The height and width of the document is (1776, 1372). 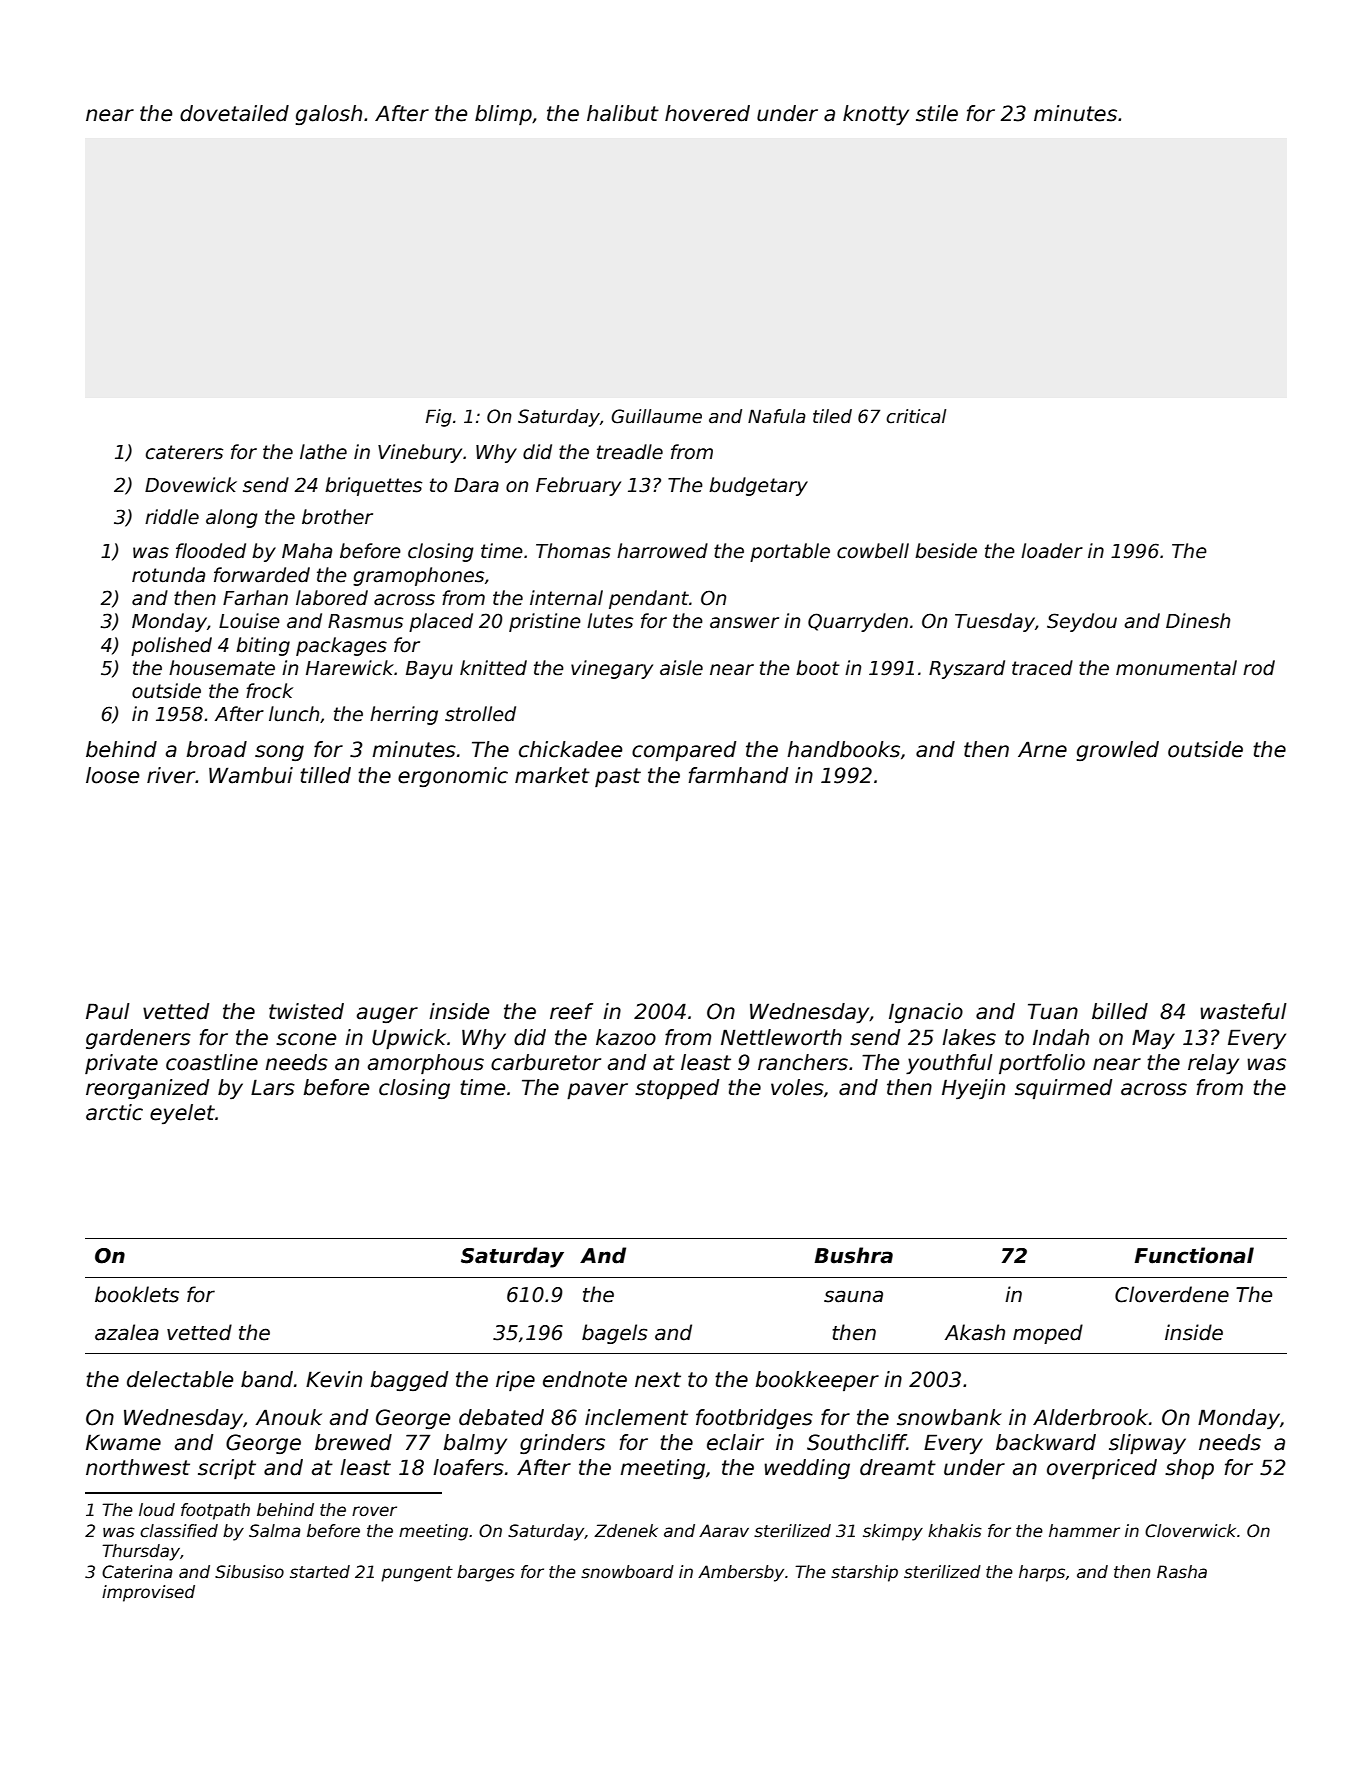 I want to click on snowboard, so click(x=627, y=1572).
